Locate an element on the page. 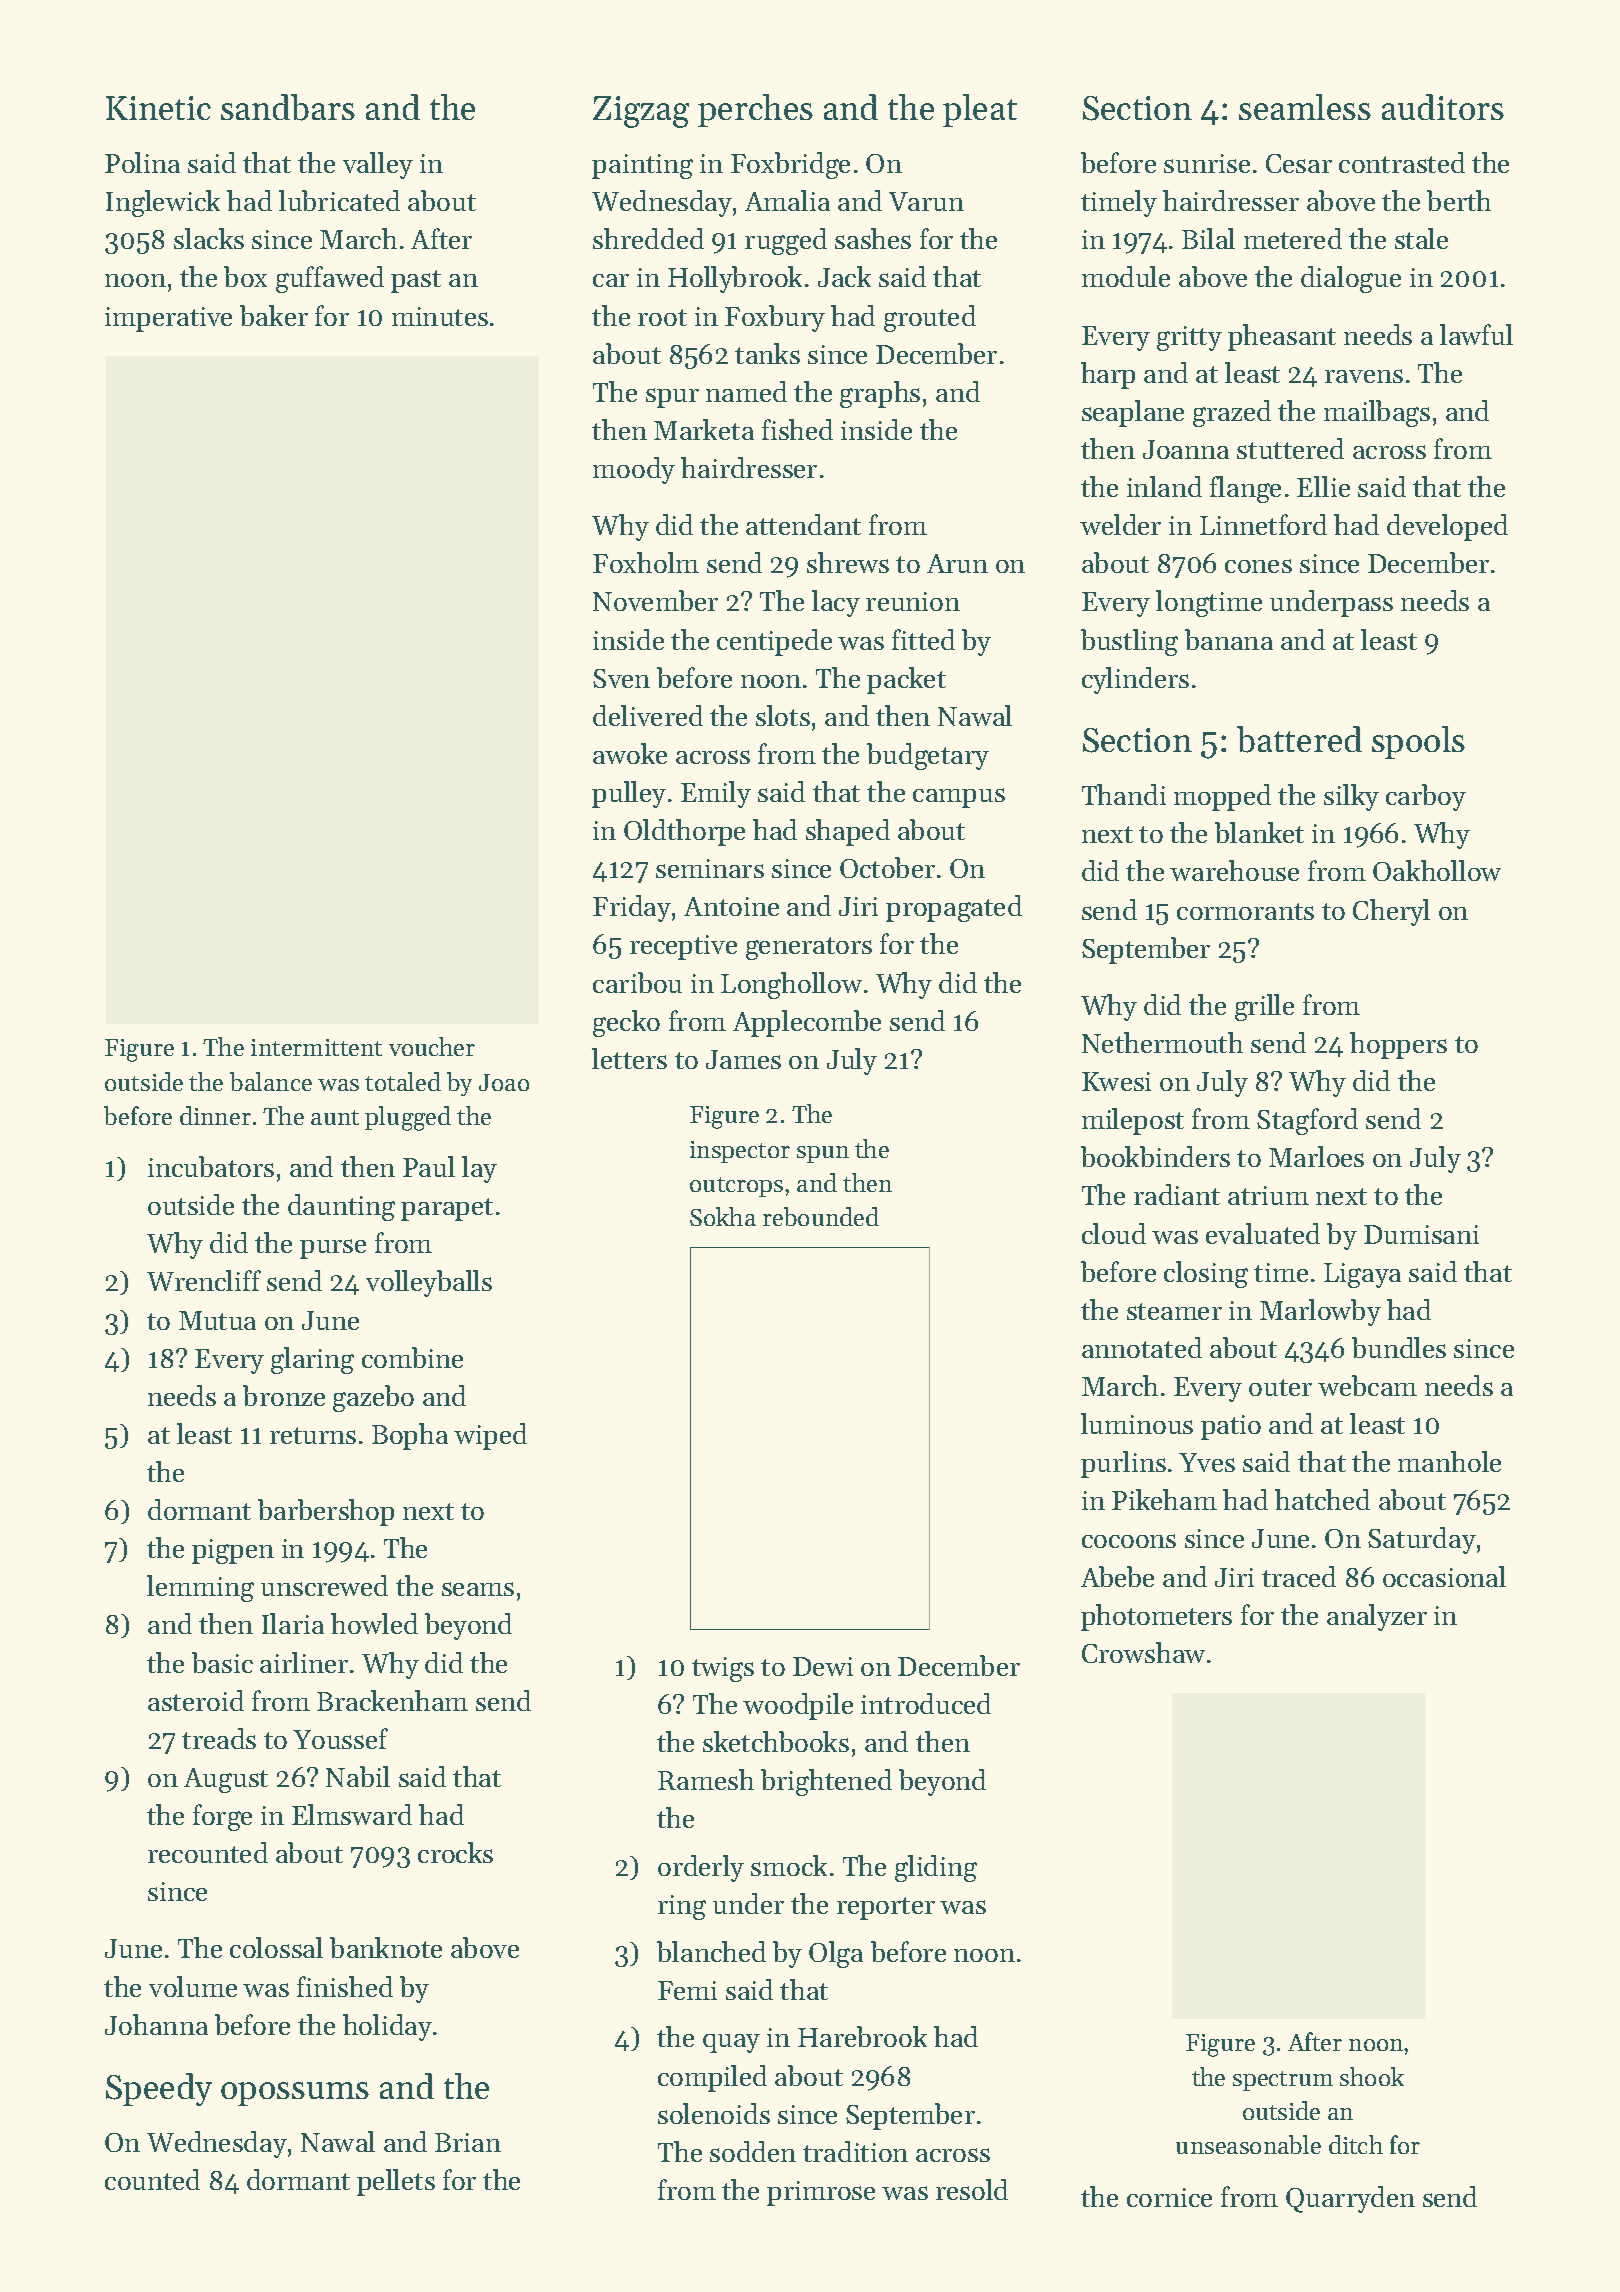  sandbars is located at coordinates (288, 107).
